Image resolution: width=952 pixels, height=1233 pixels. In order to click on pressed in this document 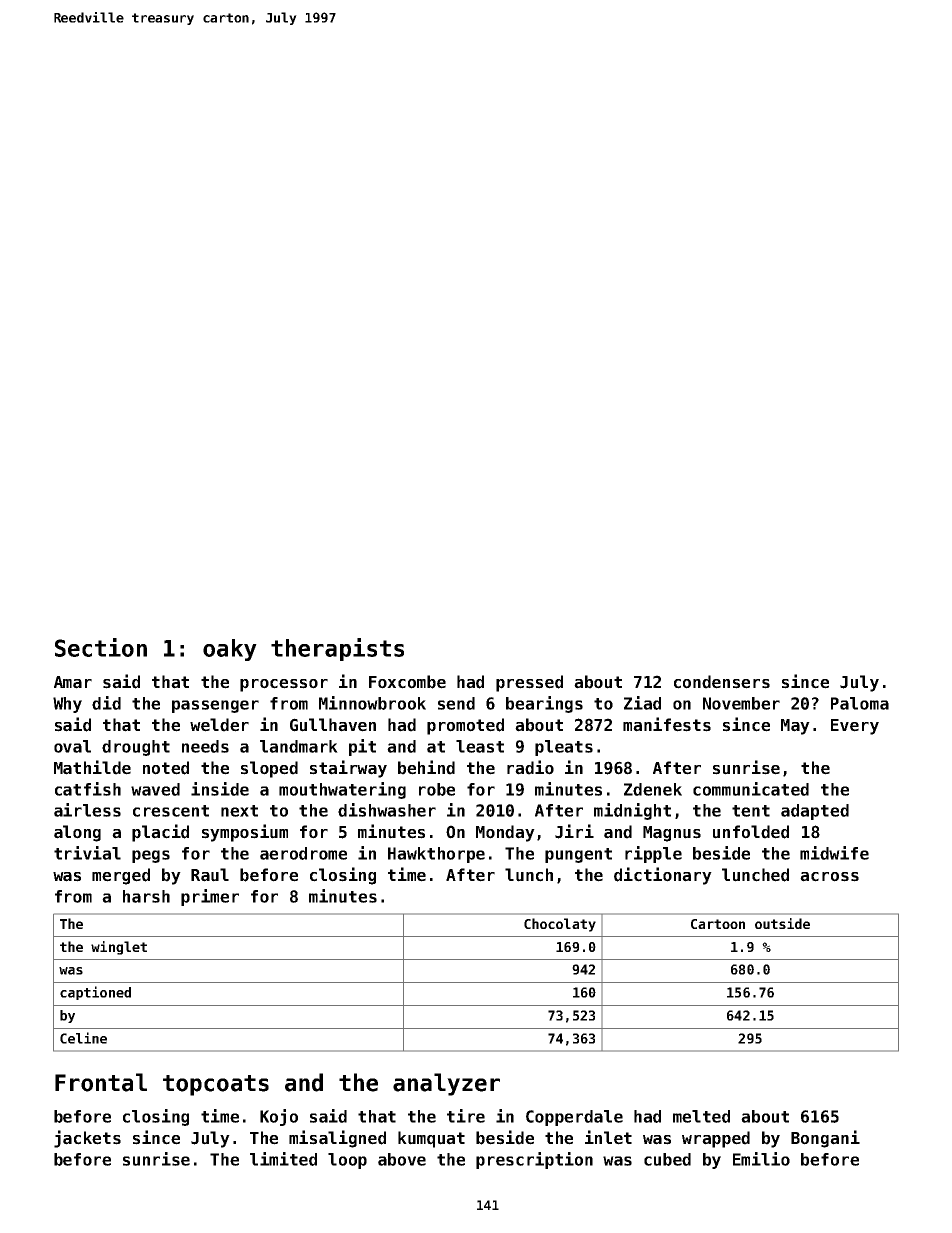, I will do `click(529, 683)`.
